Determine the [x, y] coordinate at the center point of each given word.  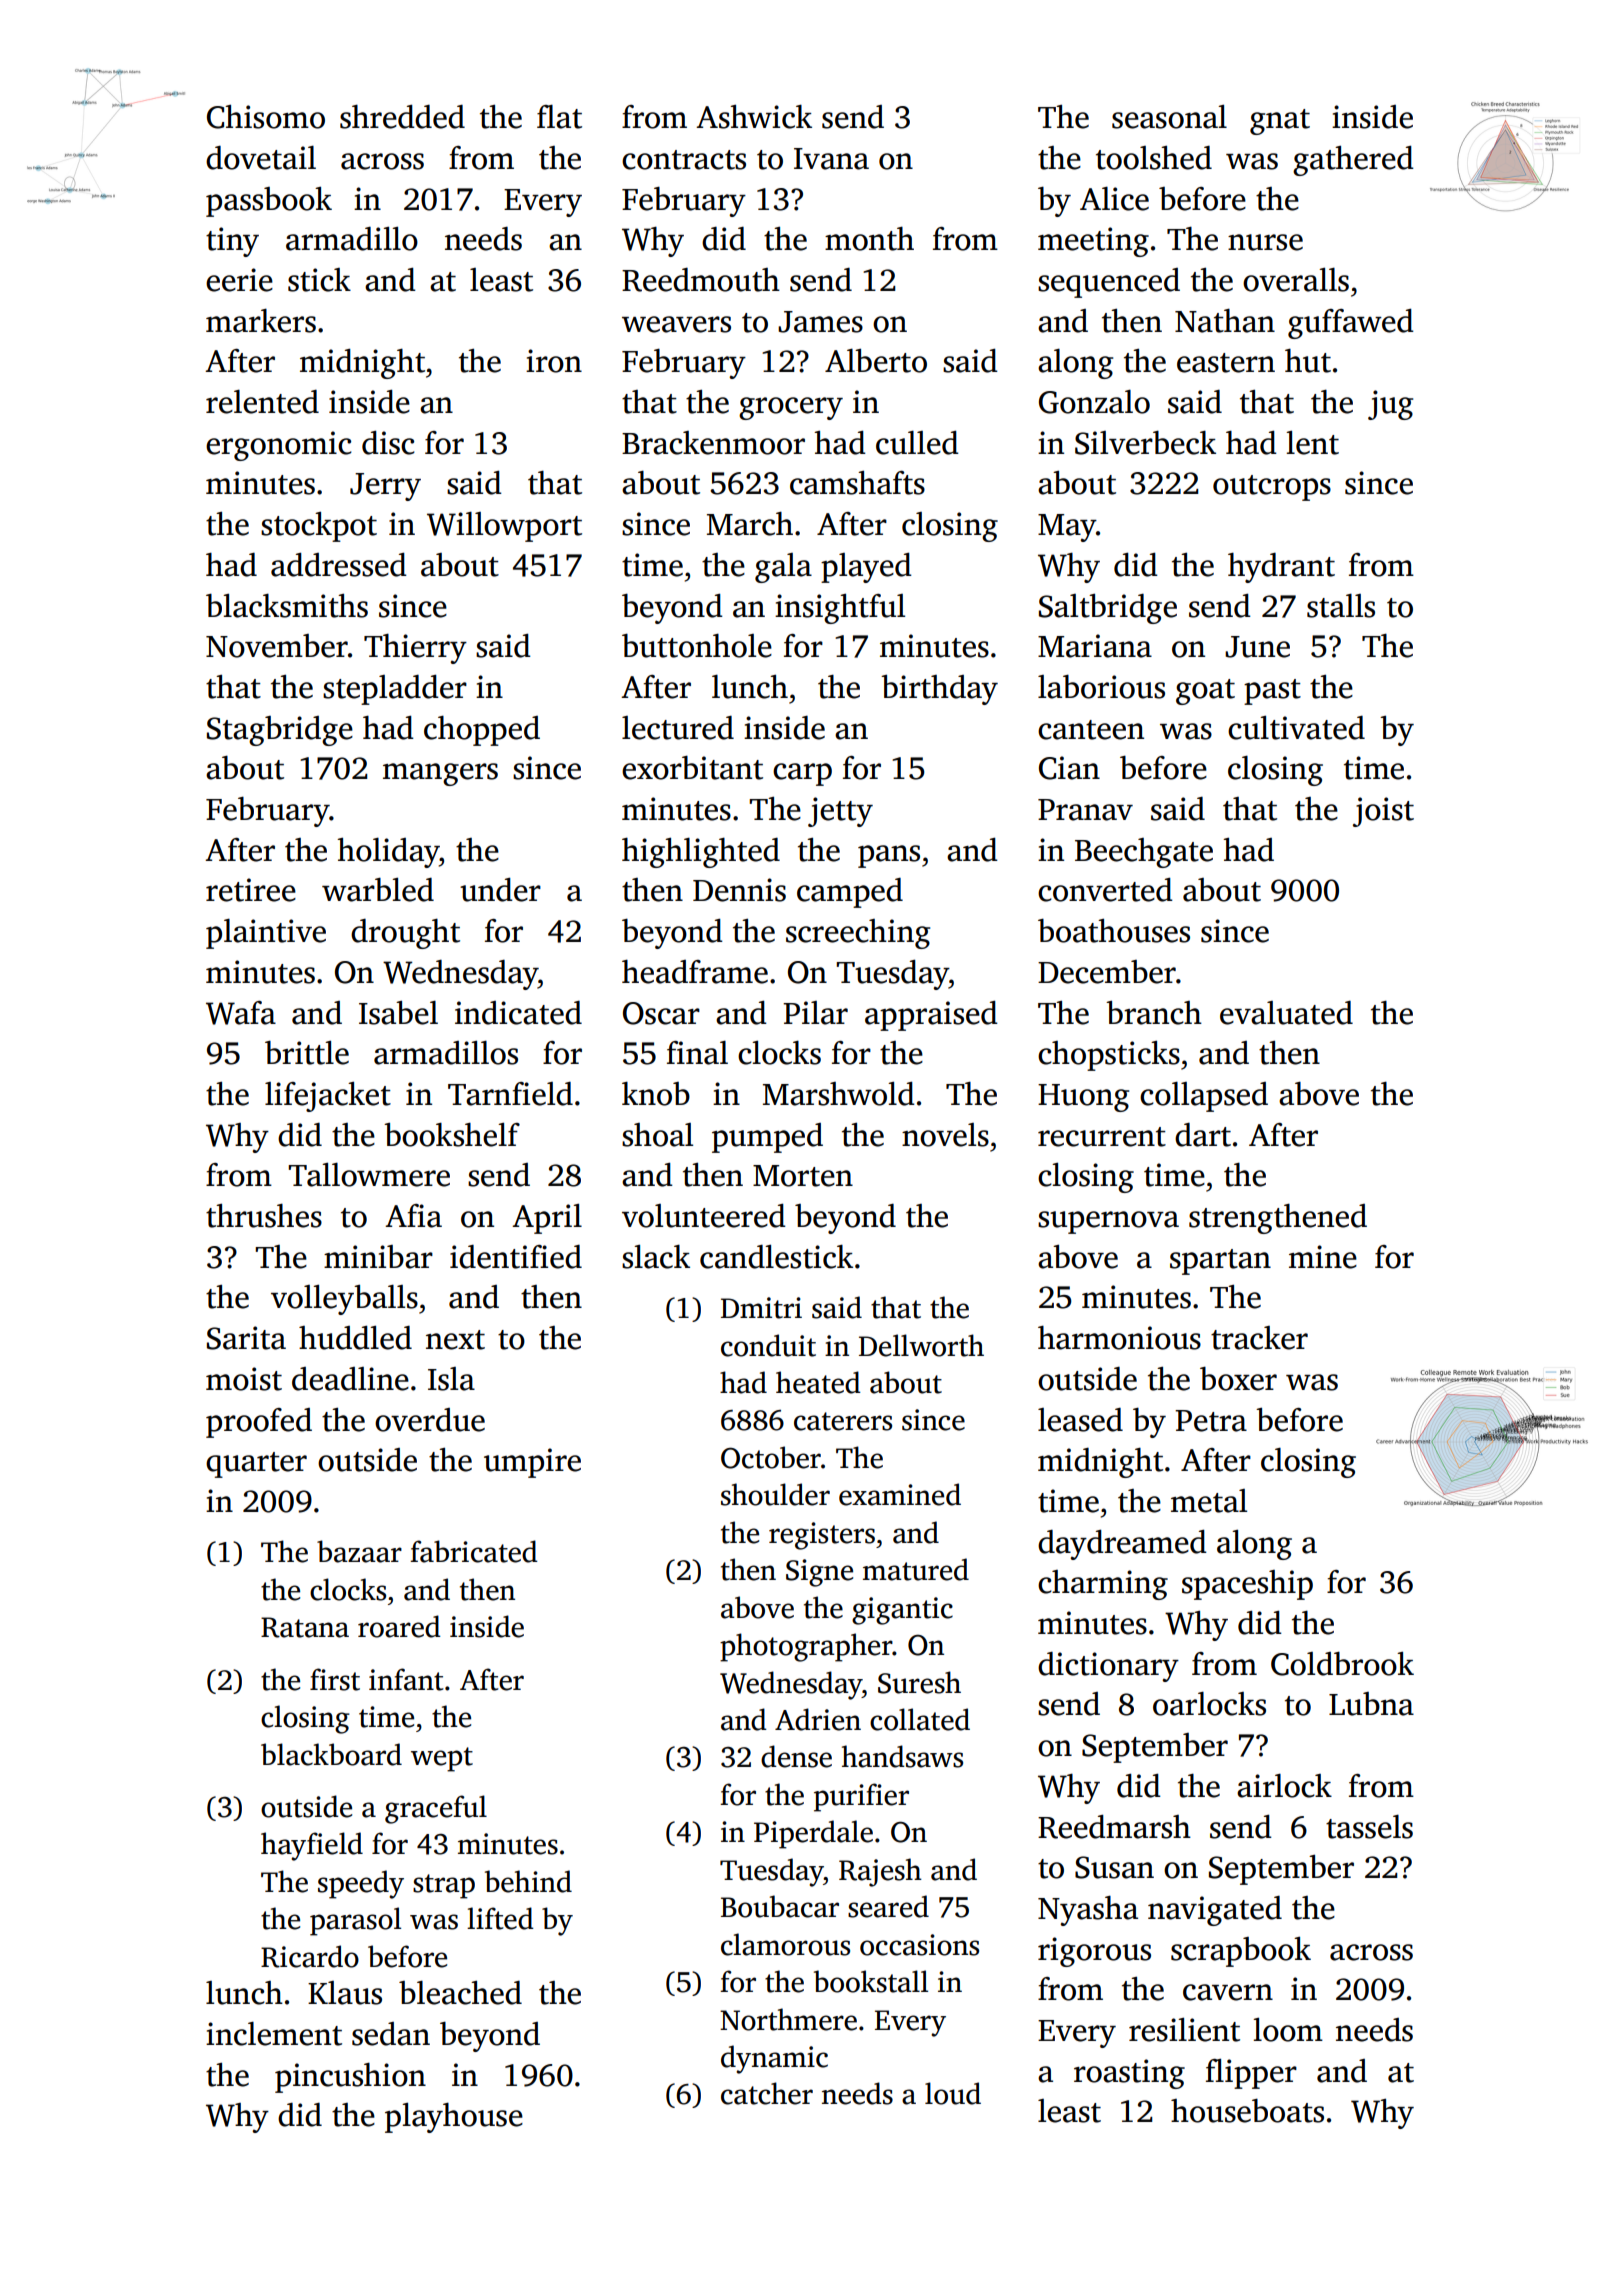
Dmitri [761, 1308]
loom [1288, 2030]
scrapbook [1241, 1952]
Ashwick [754, 117]
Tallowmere [369, 1175]
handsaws [902, 1756]
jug [1390, 405]
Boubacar [780, 1906]
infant [406, 1679]
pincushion [350, 2078]
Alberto [876, 361]
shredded [402, 117]
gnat [1280, 122]
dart [1203, 1135]
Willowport [504, 527]
